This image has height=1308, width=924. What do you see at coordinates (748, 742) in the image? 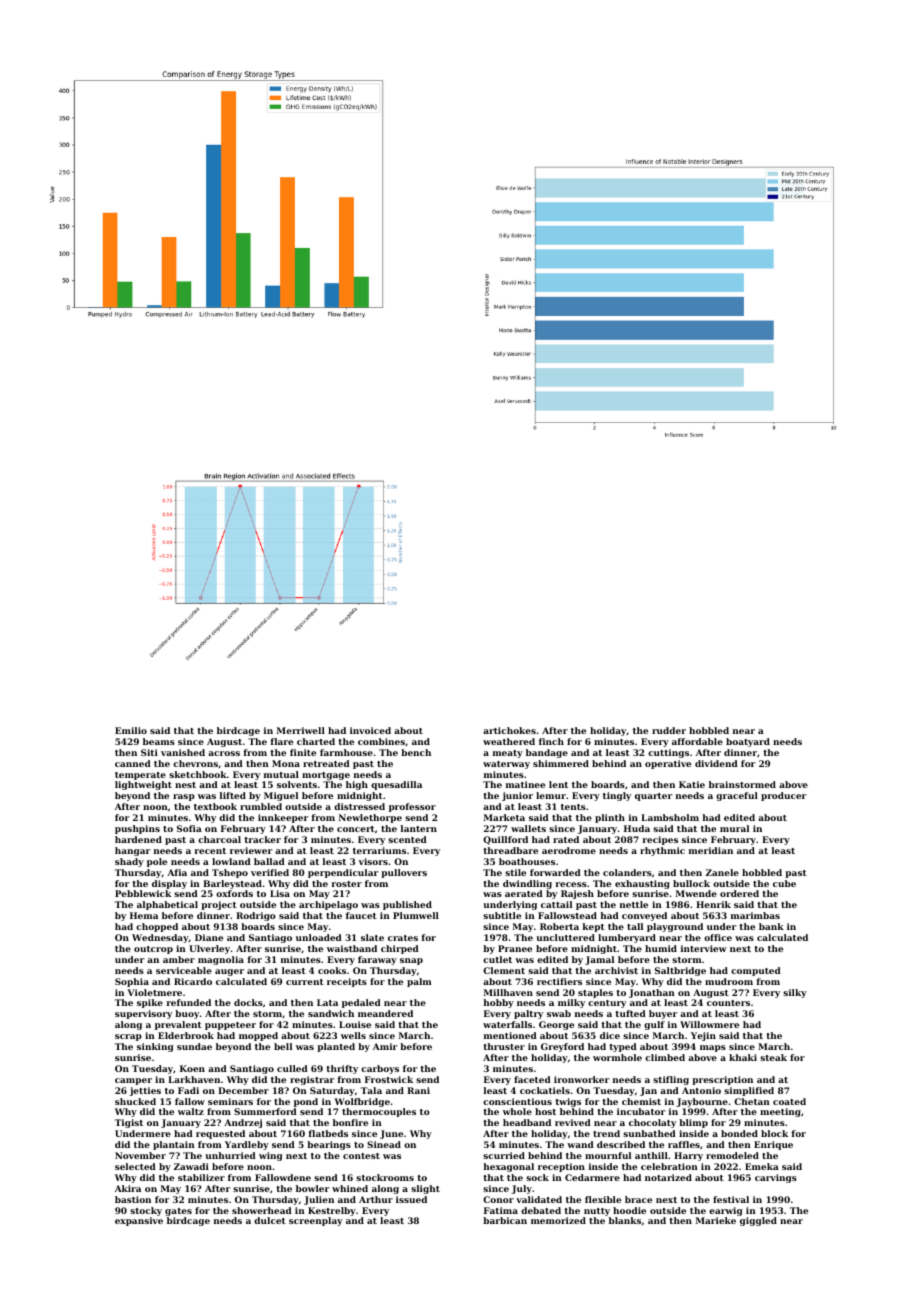
I see `boatyard` at bounding box center [748, 742].
